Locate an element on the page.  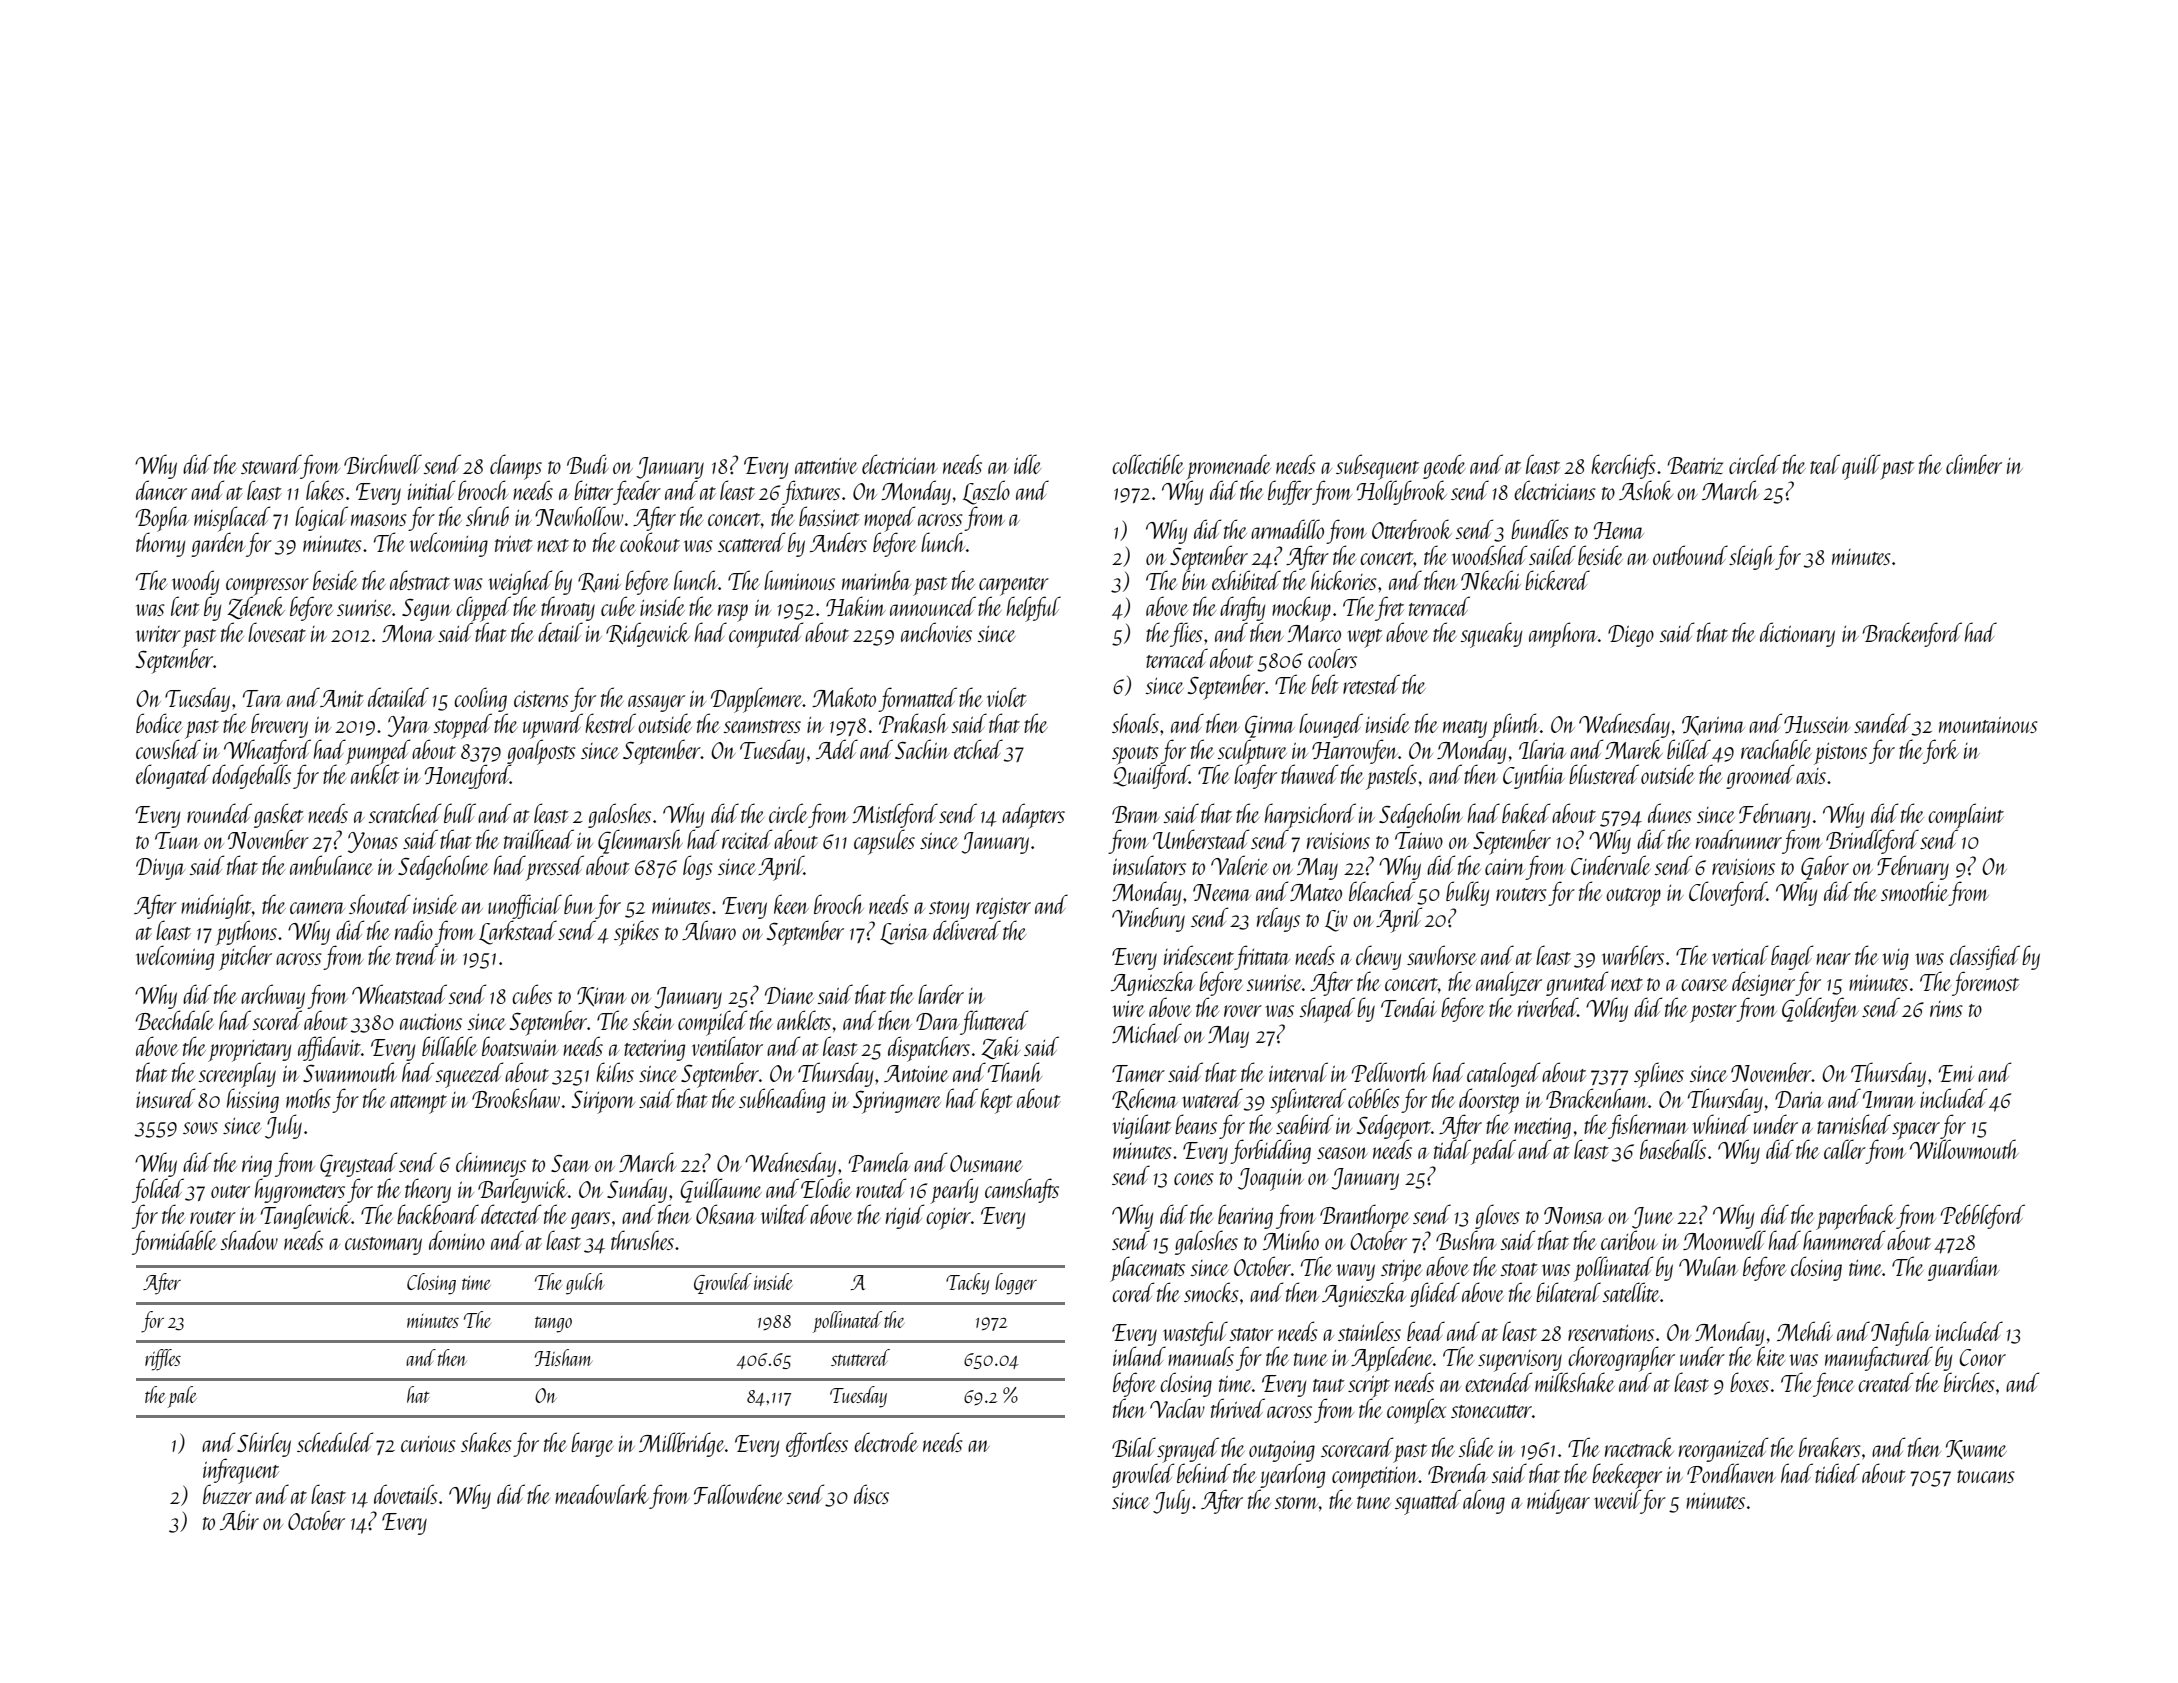
dictionary is located at coordinates (1797, 634).
